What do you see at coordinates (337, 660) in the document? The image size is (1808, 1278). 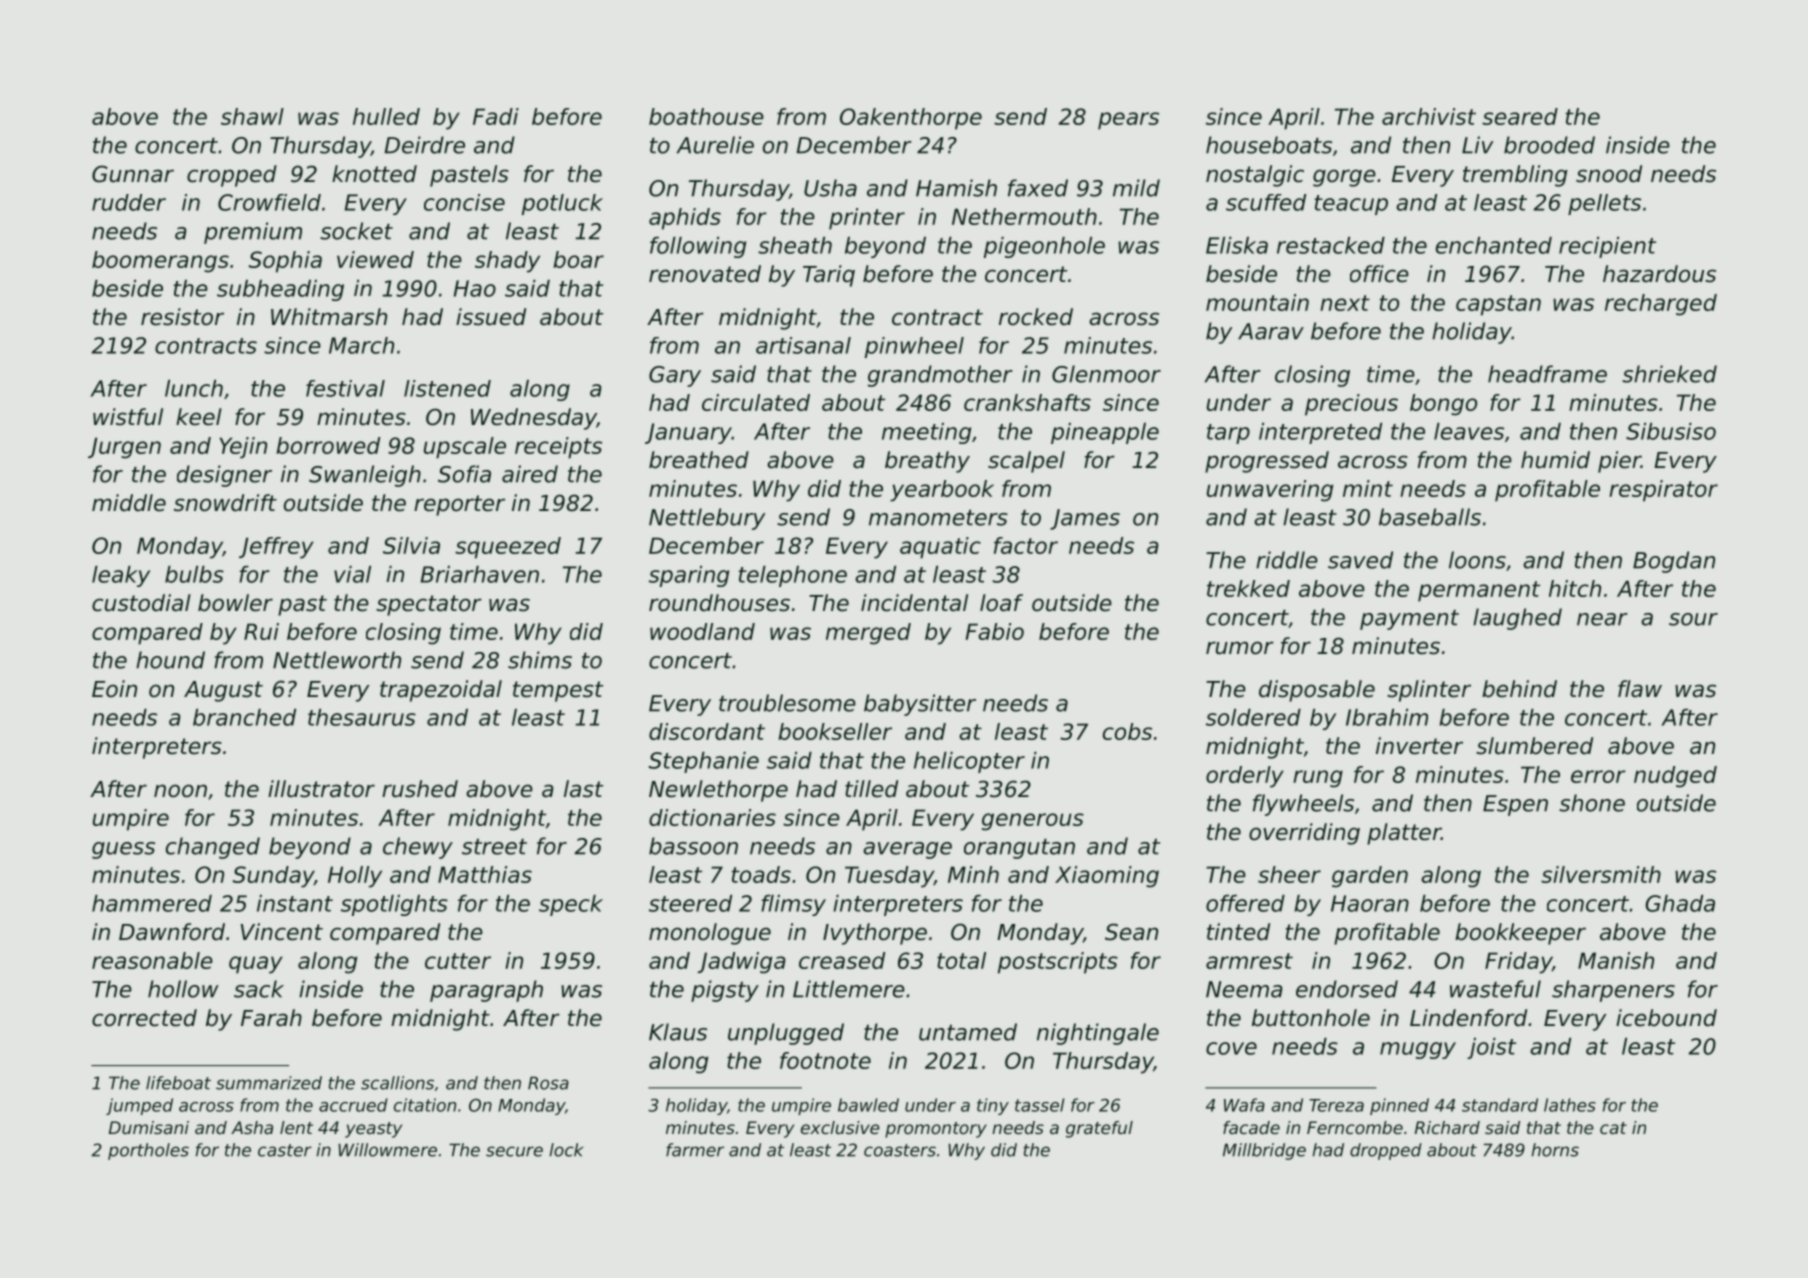 I see `Nettleworth` at bounding box center [337, 660].
